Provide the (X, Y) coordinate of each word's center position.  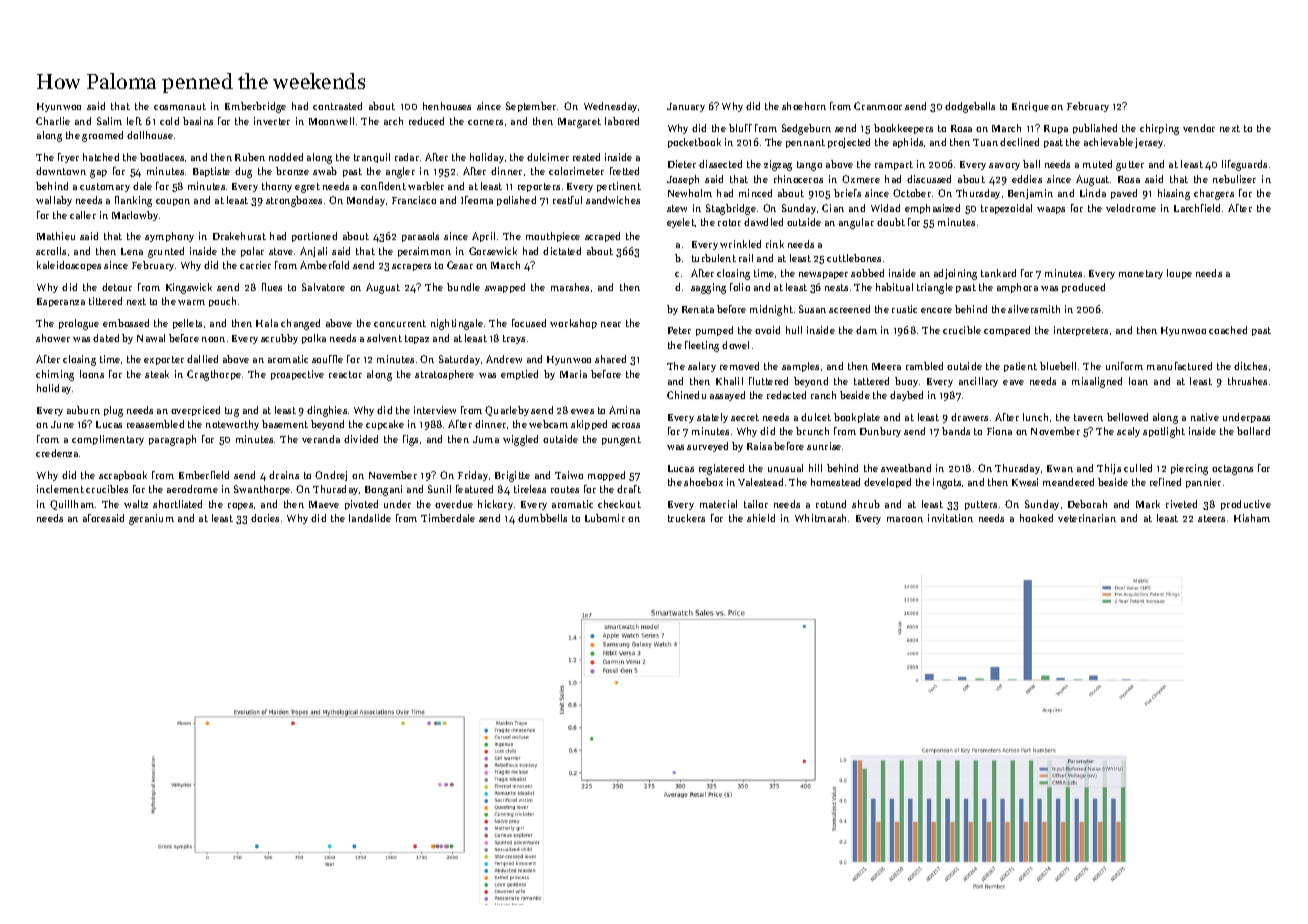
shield (761, 518)
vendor (1199, 128)
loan (1138, 381)
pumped (714, 331)
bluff (740, 128)
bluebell (1058, 366)
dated (106, 338)
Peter (679, 330)
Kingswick (189, 288)
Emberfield (204, 475)
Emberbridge (255, 107)
